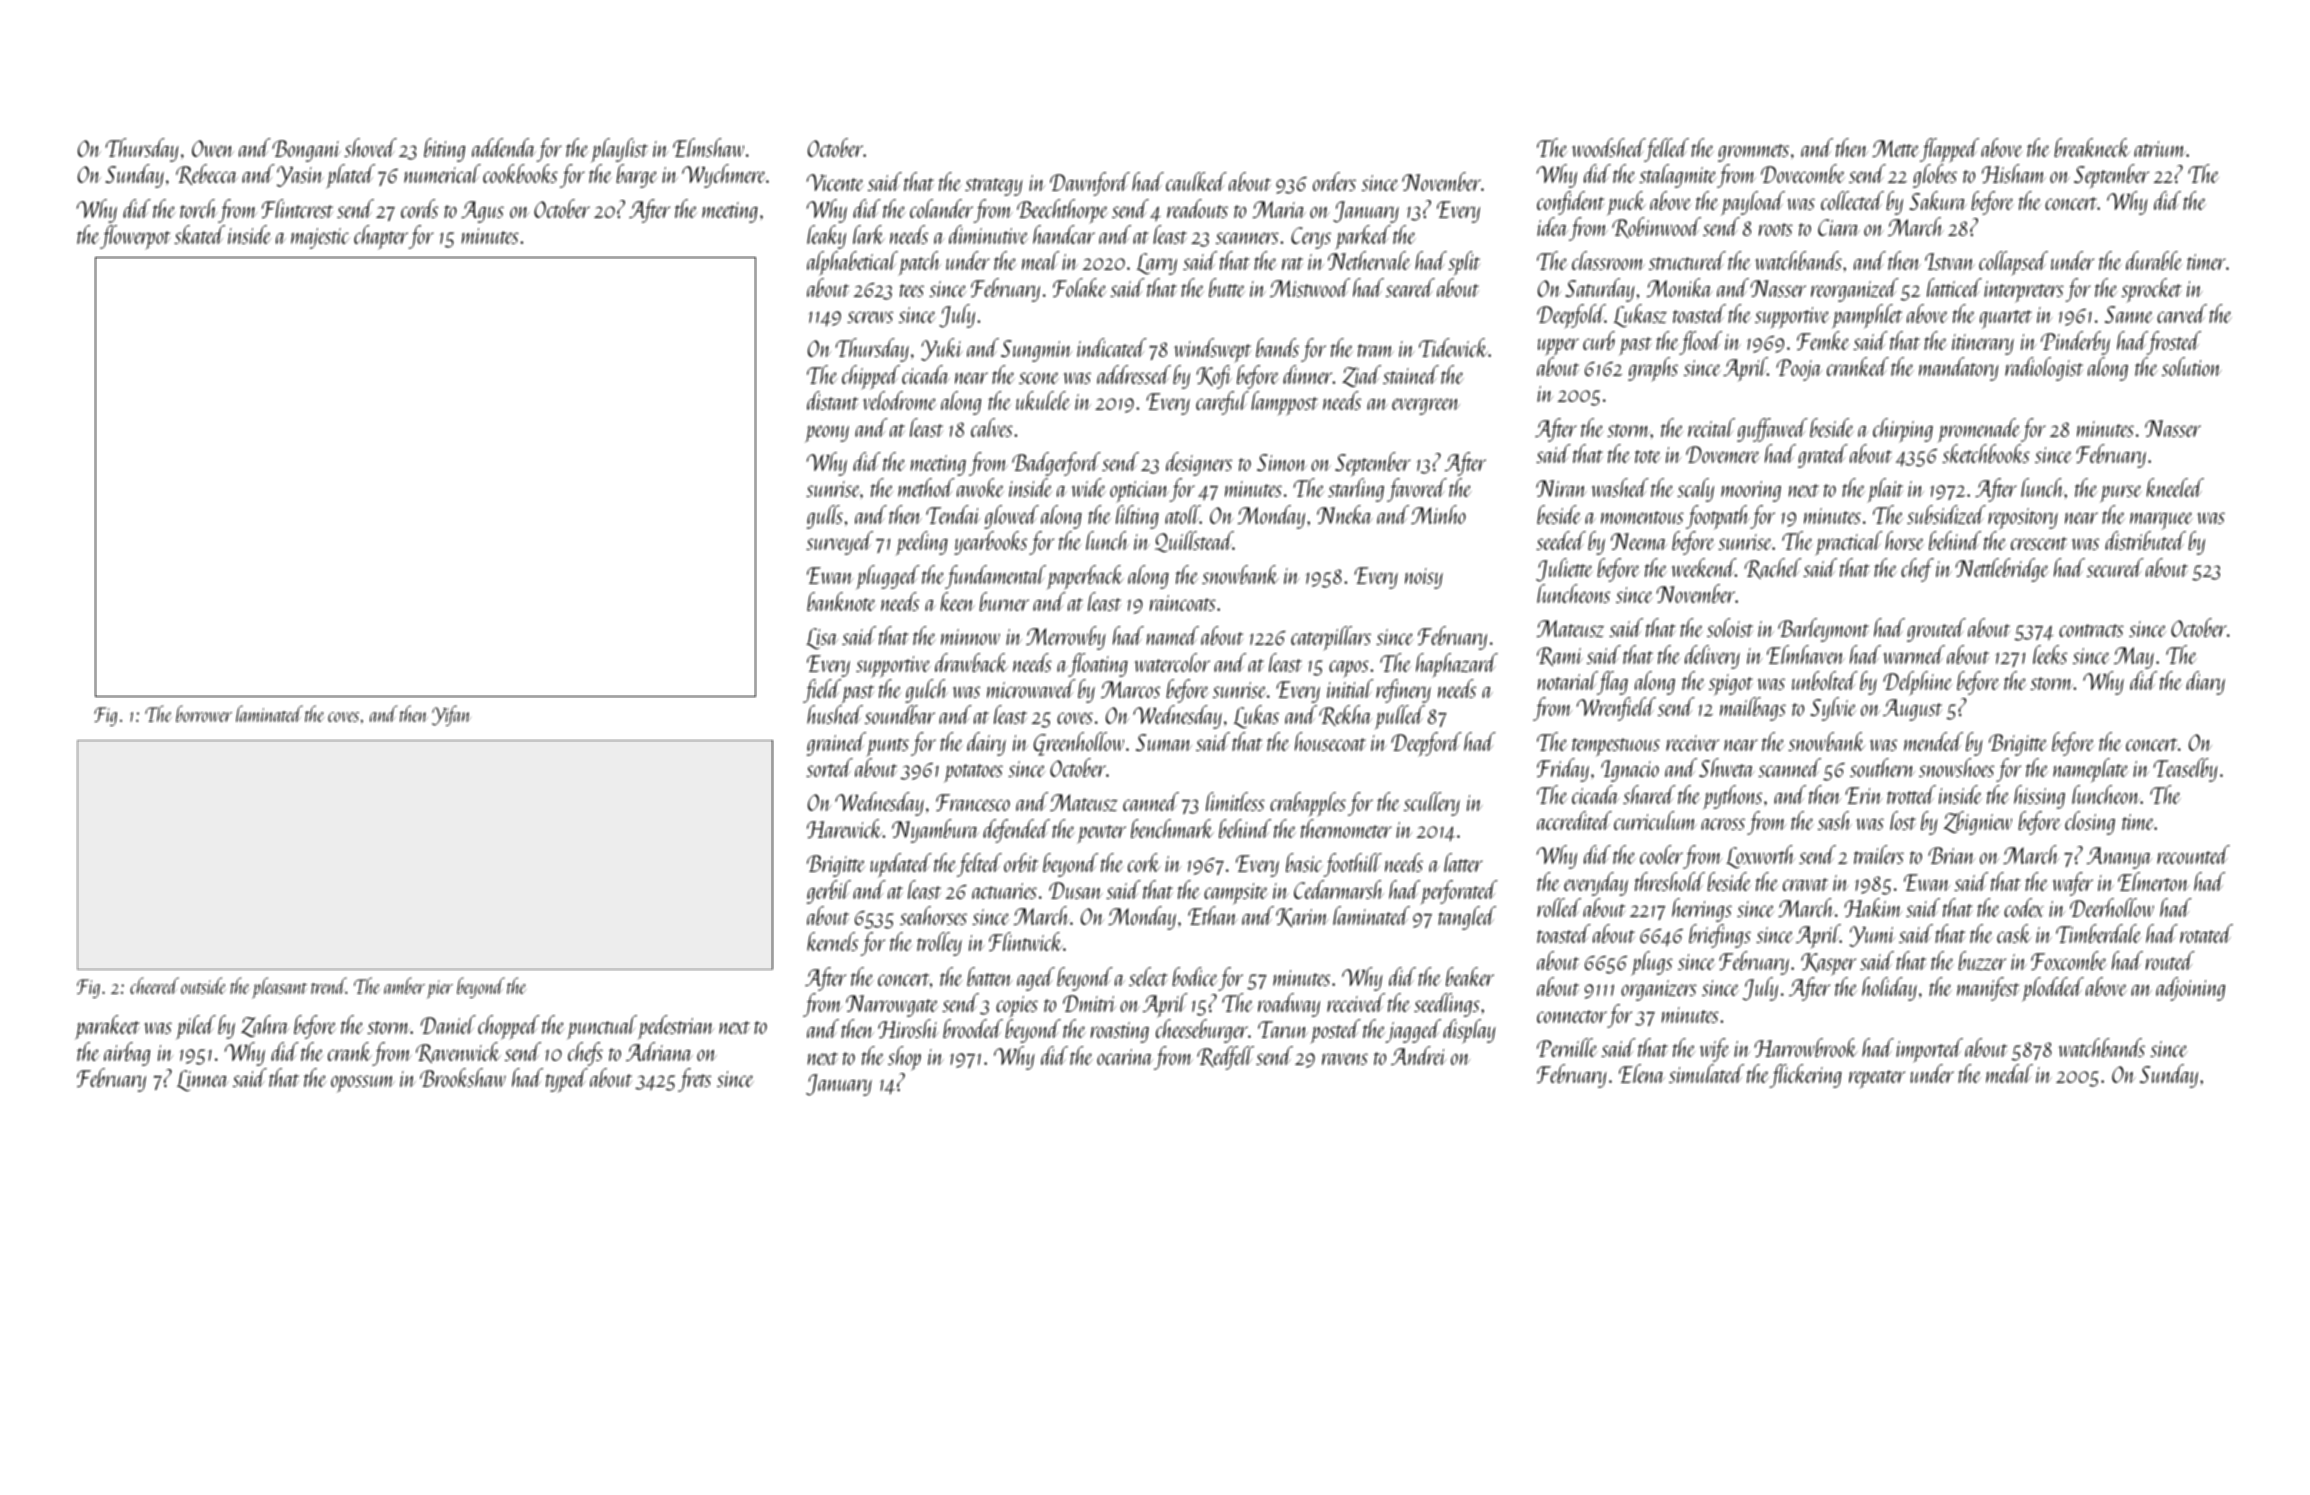 This page has height=1495, width=2310. I want to click on across, so click(1723, 824).
